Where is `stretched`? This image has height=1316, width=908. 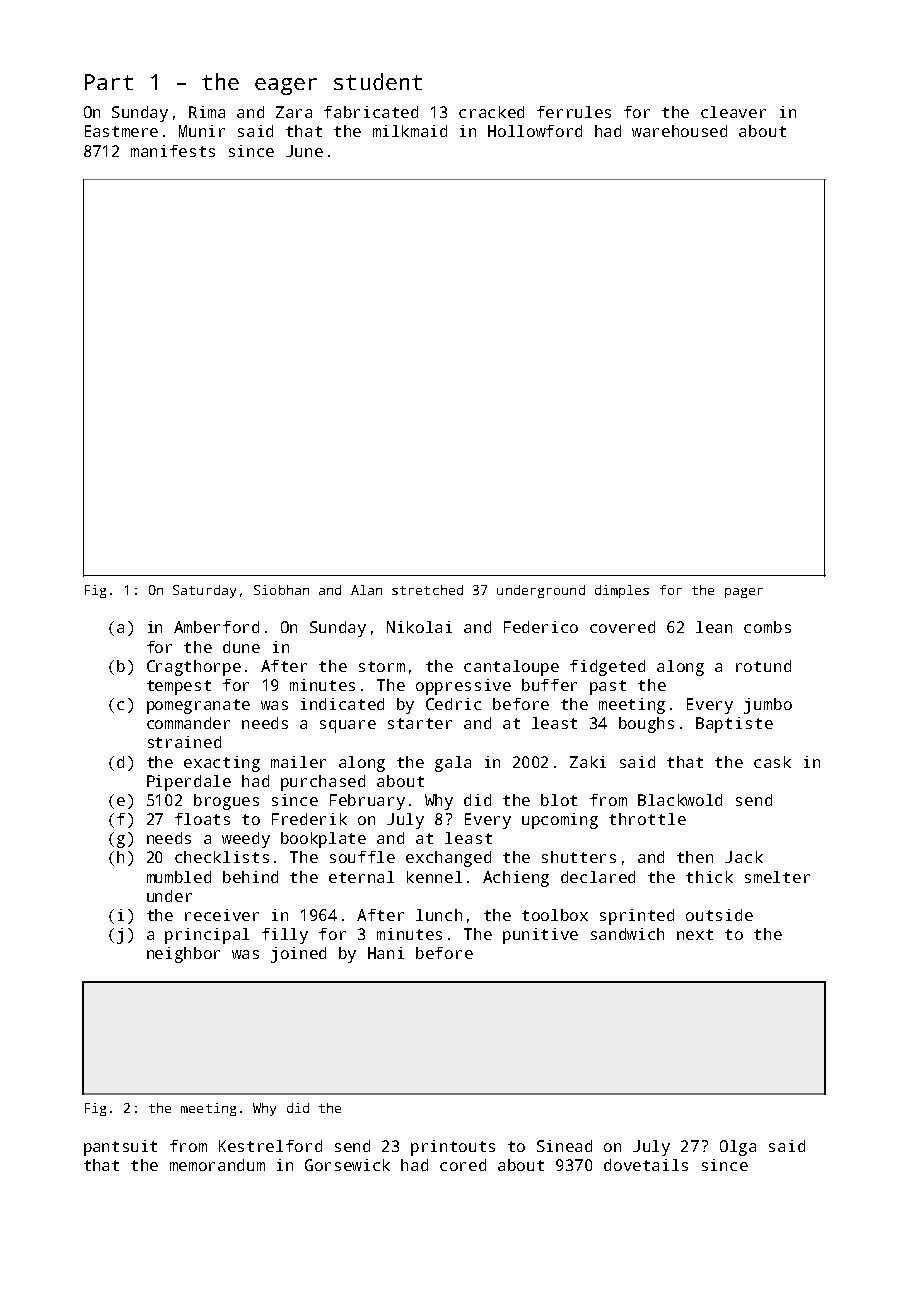
stretched is located at coordinates (427, 590).
